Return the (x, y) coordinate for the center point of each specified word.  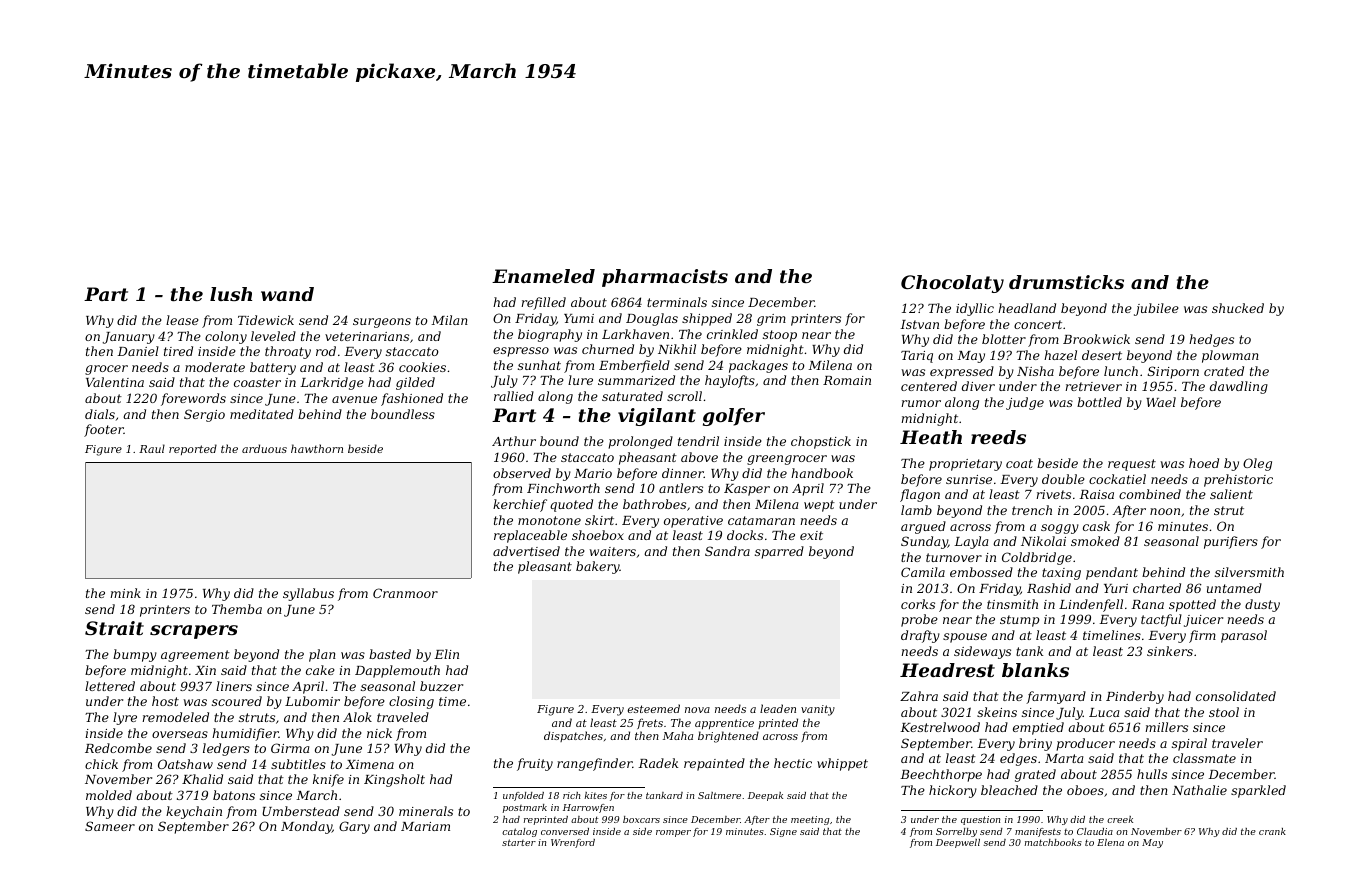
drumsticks (1066, 282)
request (1132, 465)
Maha (678, 735)
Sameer (110, 826)
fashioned (412, 399)
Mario (593, 473)
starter (519, 842)
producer (1086, 744)
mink (125, 593)
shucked (1238, 308)
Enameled (543, 276)
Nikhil (677, 349)
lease (182, 320)
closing (411, 702)
